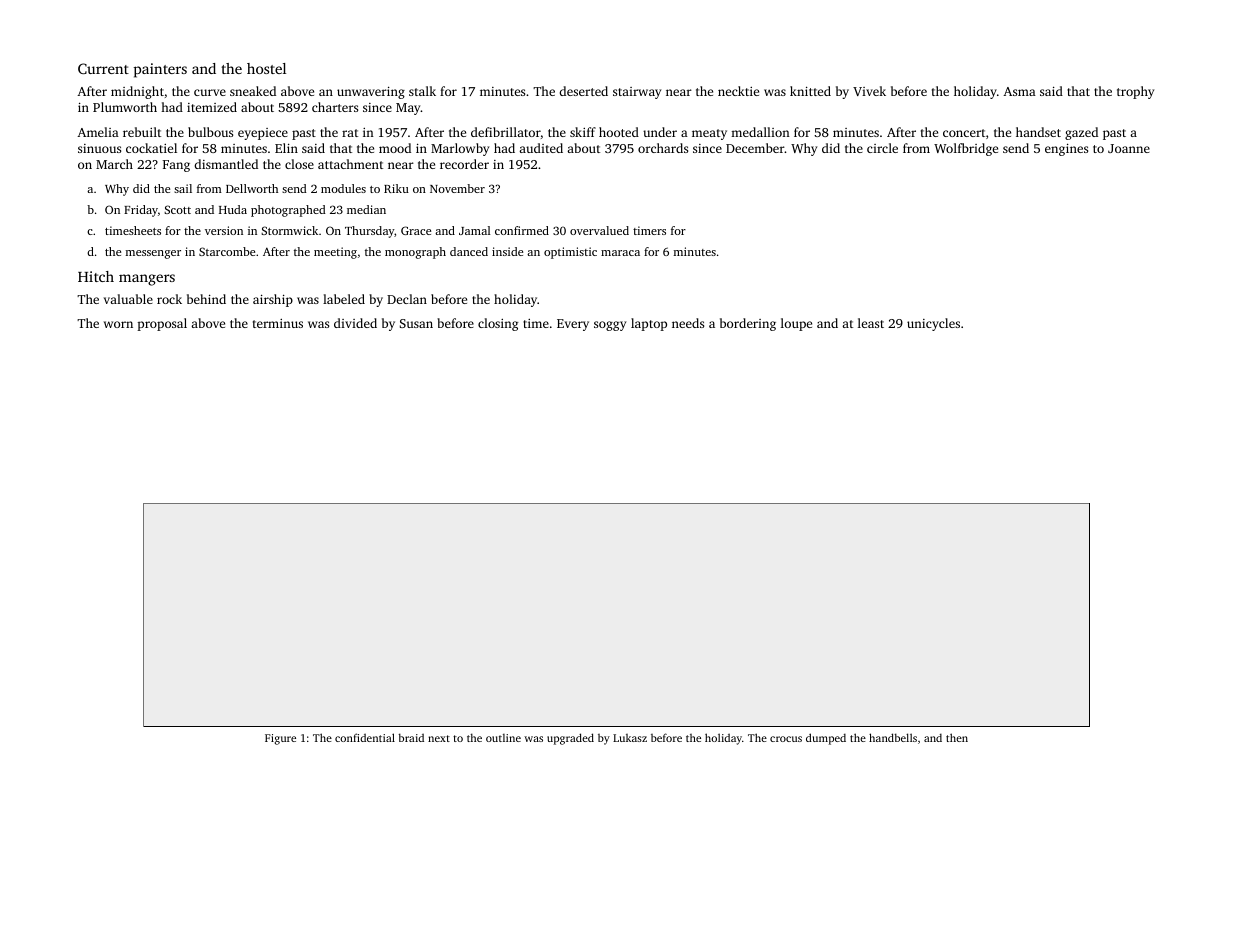  Describe the element at coordinates (541, 148) in the page. I see `audited` at that location.
